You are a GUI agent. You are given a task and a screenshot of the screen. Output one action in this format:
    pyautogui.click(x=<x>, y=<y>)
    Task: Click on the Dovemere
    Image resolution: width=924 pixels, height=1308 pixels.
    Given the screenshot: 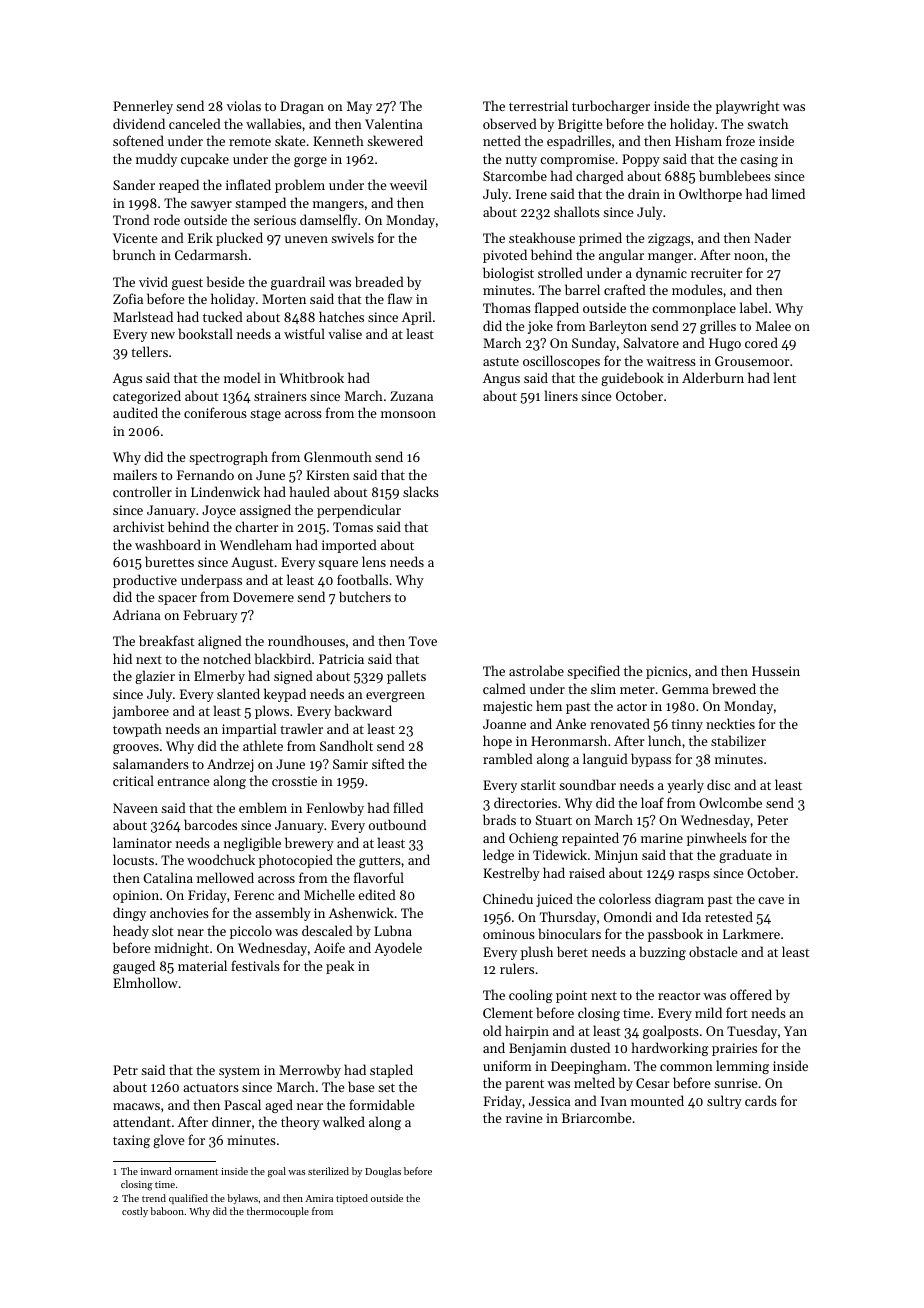 What is the action you would take?
    pyautogui.click(x=263, y=597)
